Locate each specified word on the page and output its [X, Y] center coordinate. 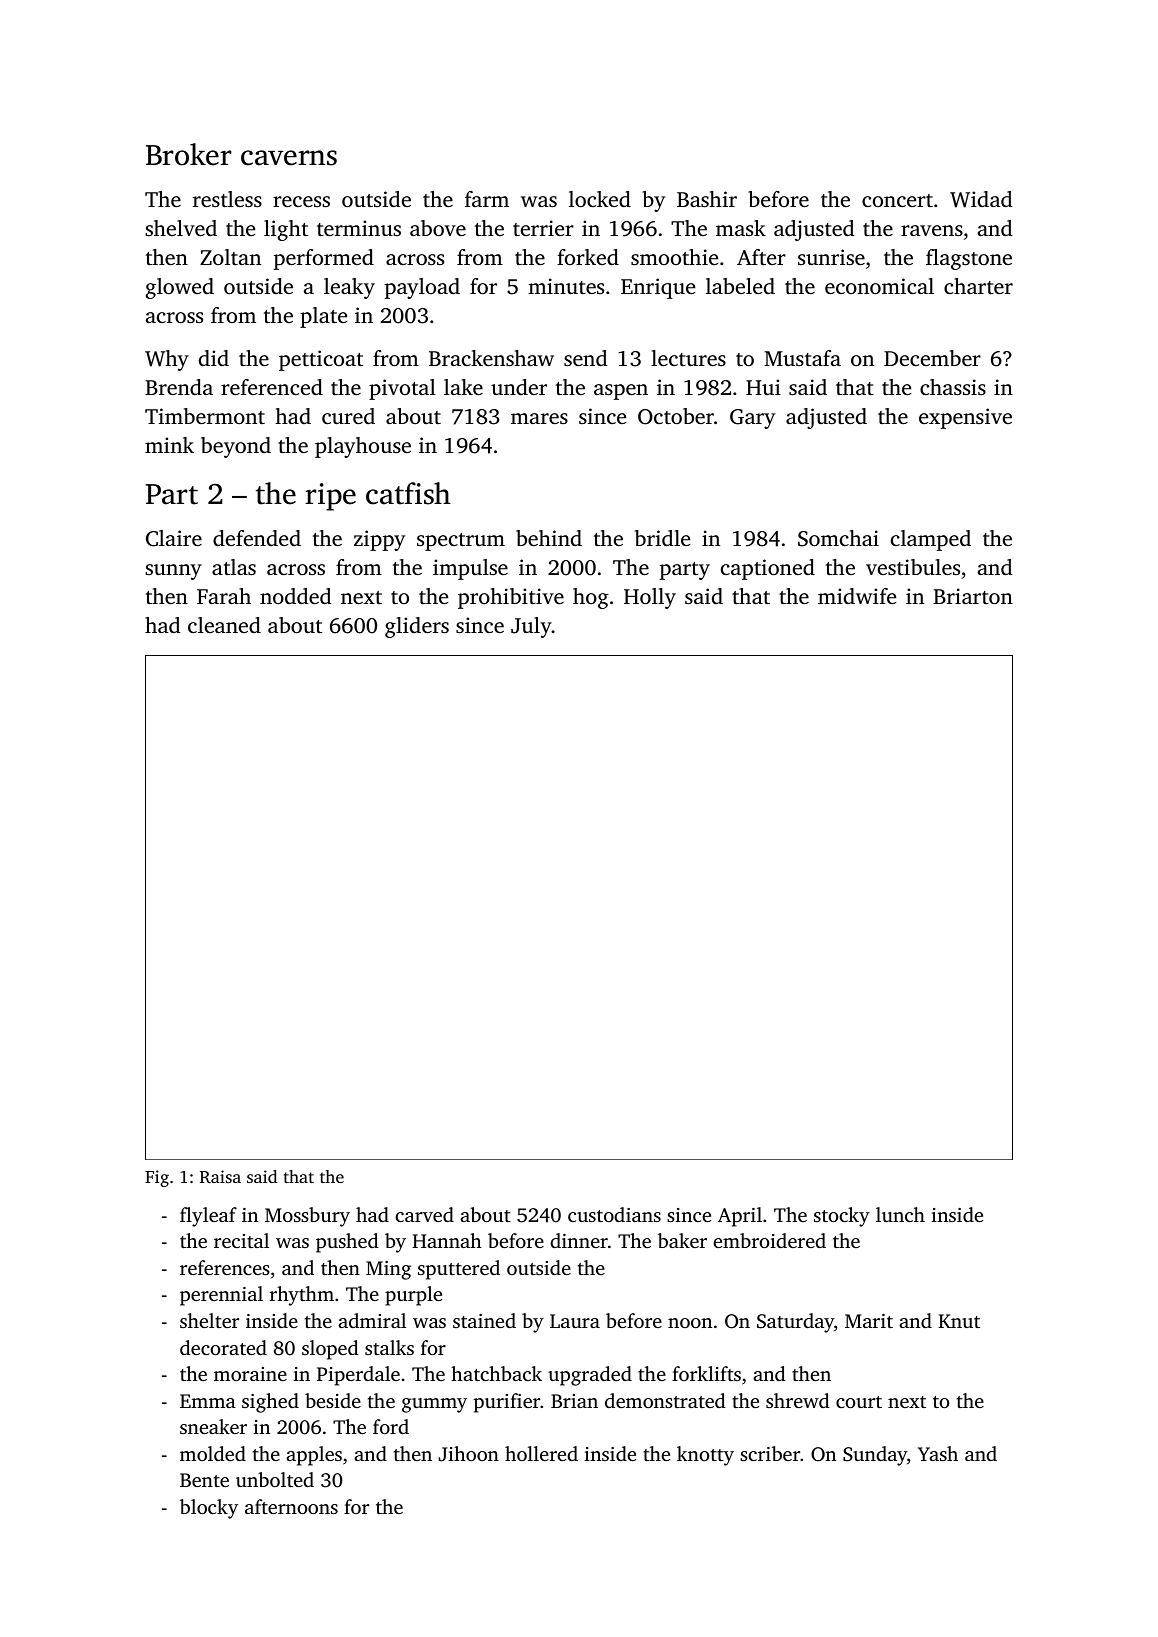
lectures [688, 358]
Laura [575, 1321]
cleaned [224, 625]
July [531, 627]
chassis [953, 387]
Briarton [973, 596]
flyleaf [208, 1217]
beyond [236, 447]
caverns [289, 158]
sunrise [831, 257]
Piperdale [358, 1376]
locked [600, 199]
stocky [842, 1217]
